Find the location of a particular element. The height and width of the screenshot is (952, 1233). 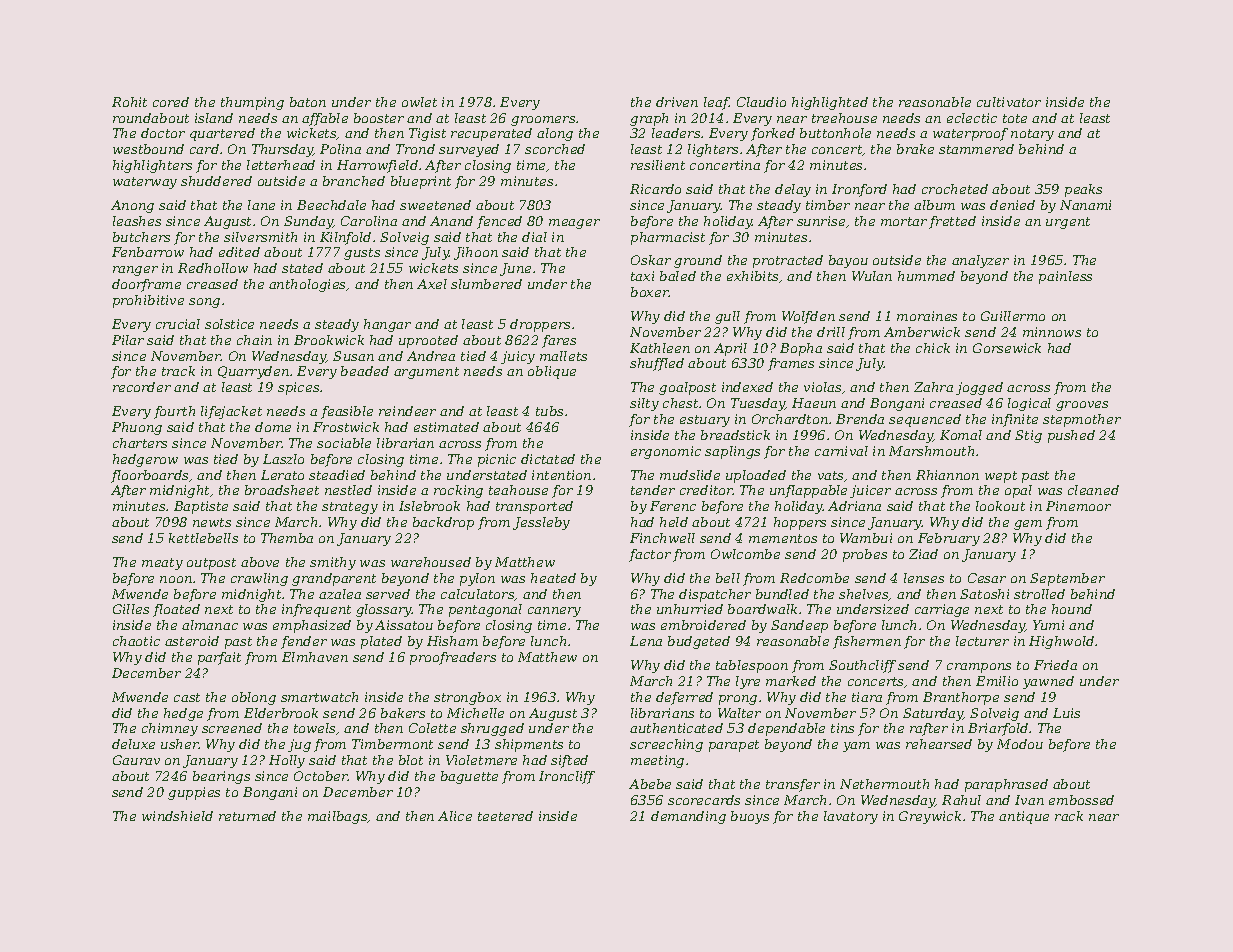

owlet is located at coordinates (419, 102).
